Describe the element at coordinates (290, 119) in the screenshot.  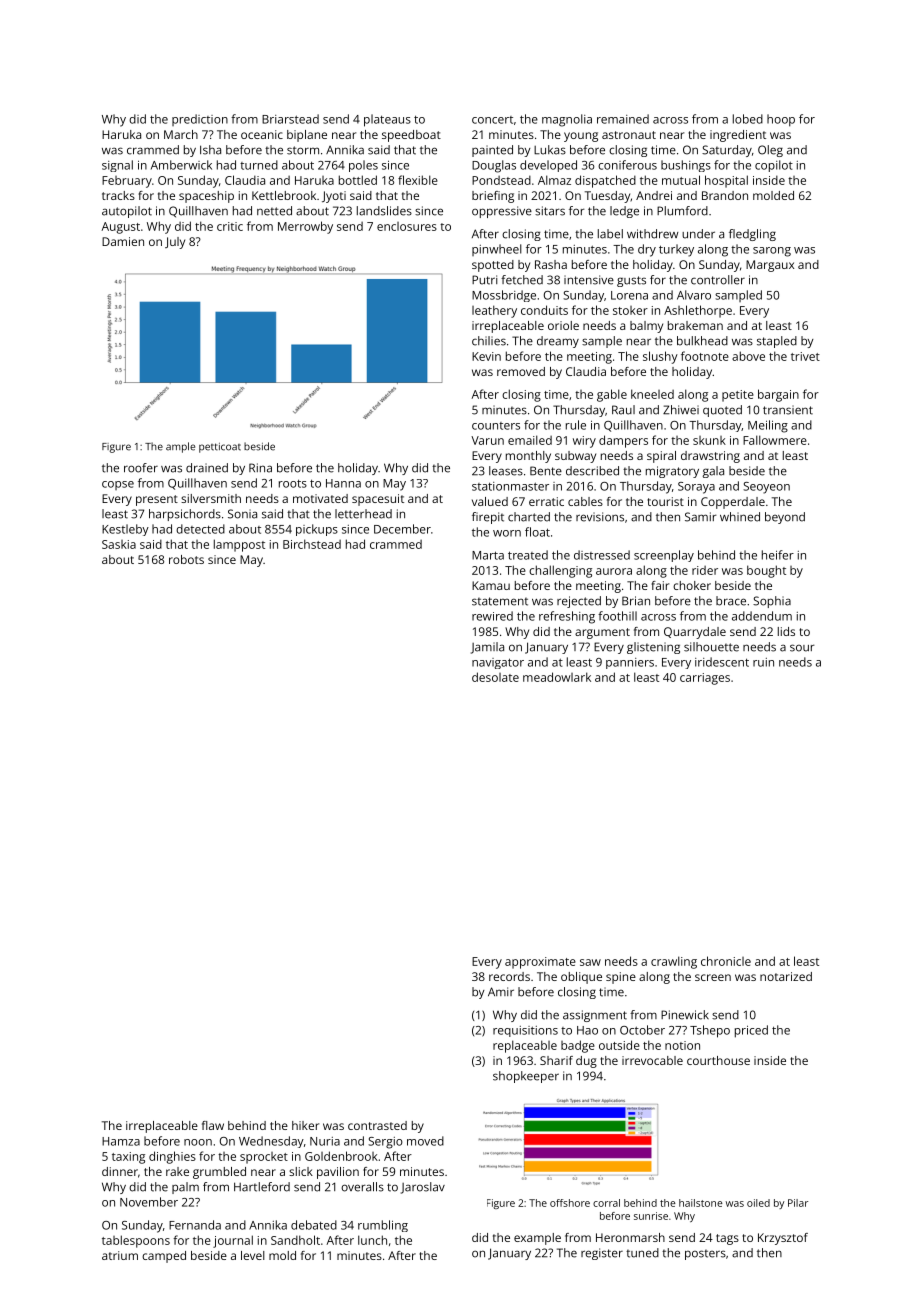
I see `Briarstead` at that location.
